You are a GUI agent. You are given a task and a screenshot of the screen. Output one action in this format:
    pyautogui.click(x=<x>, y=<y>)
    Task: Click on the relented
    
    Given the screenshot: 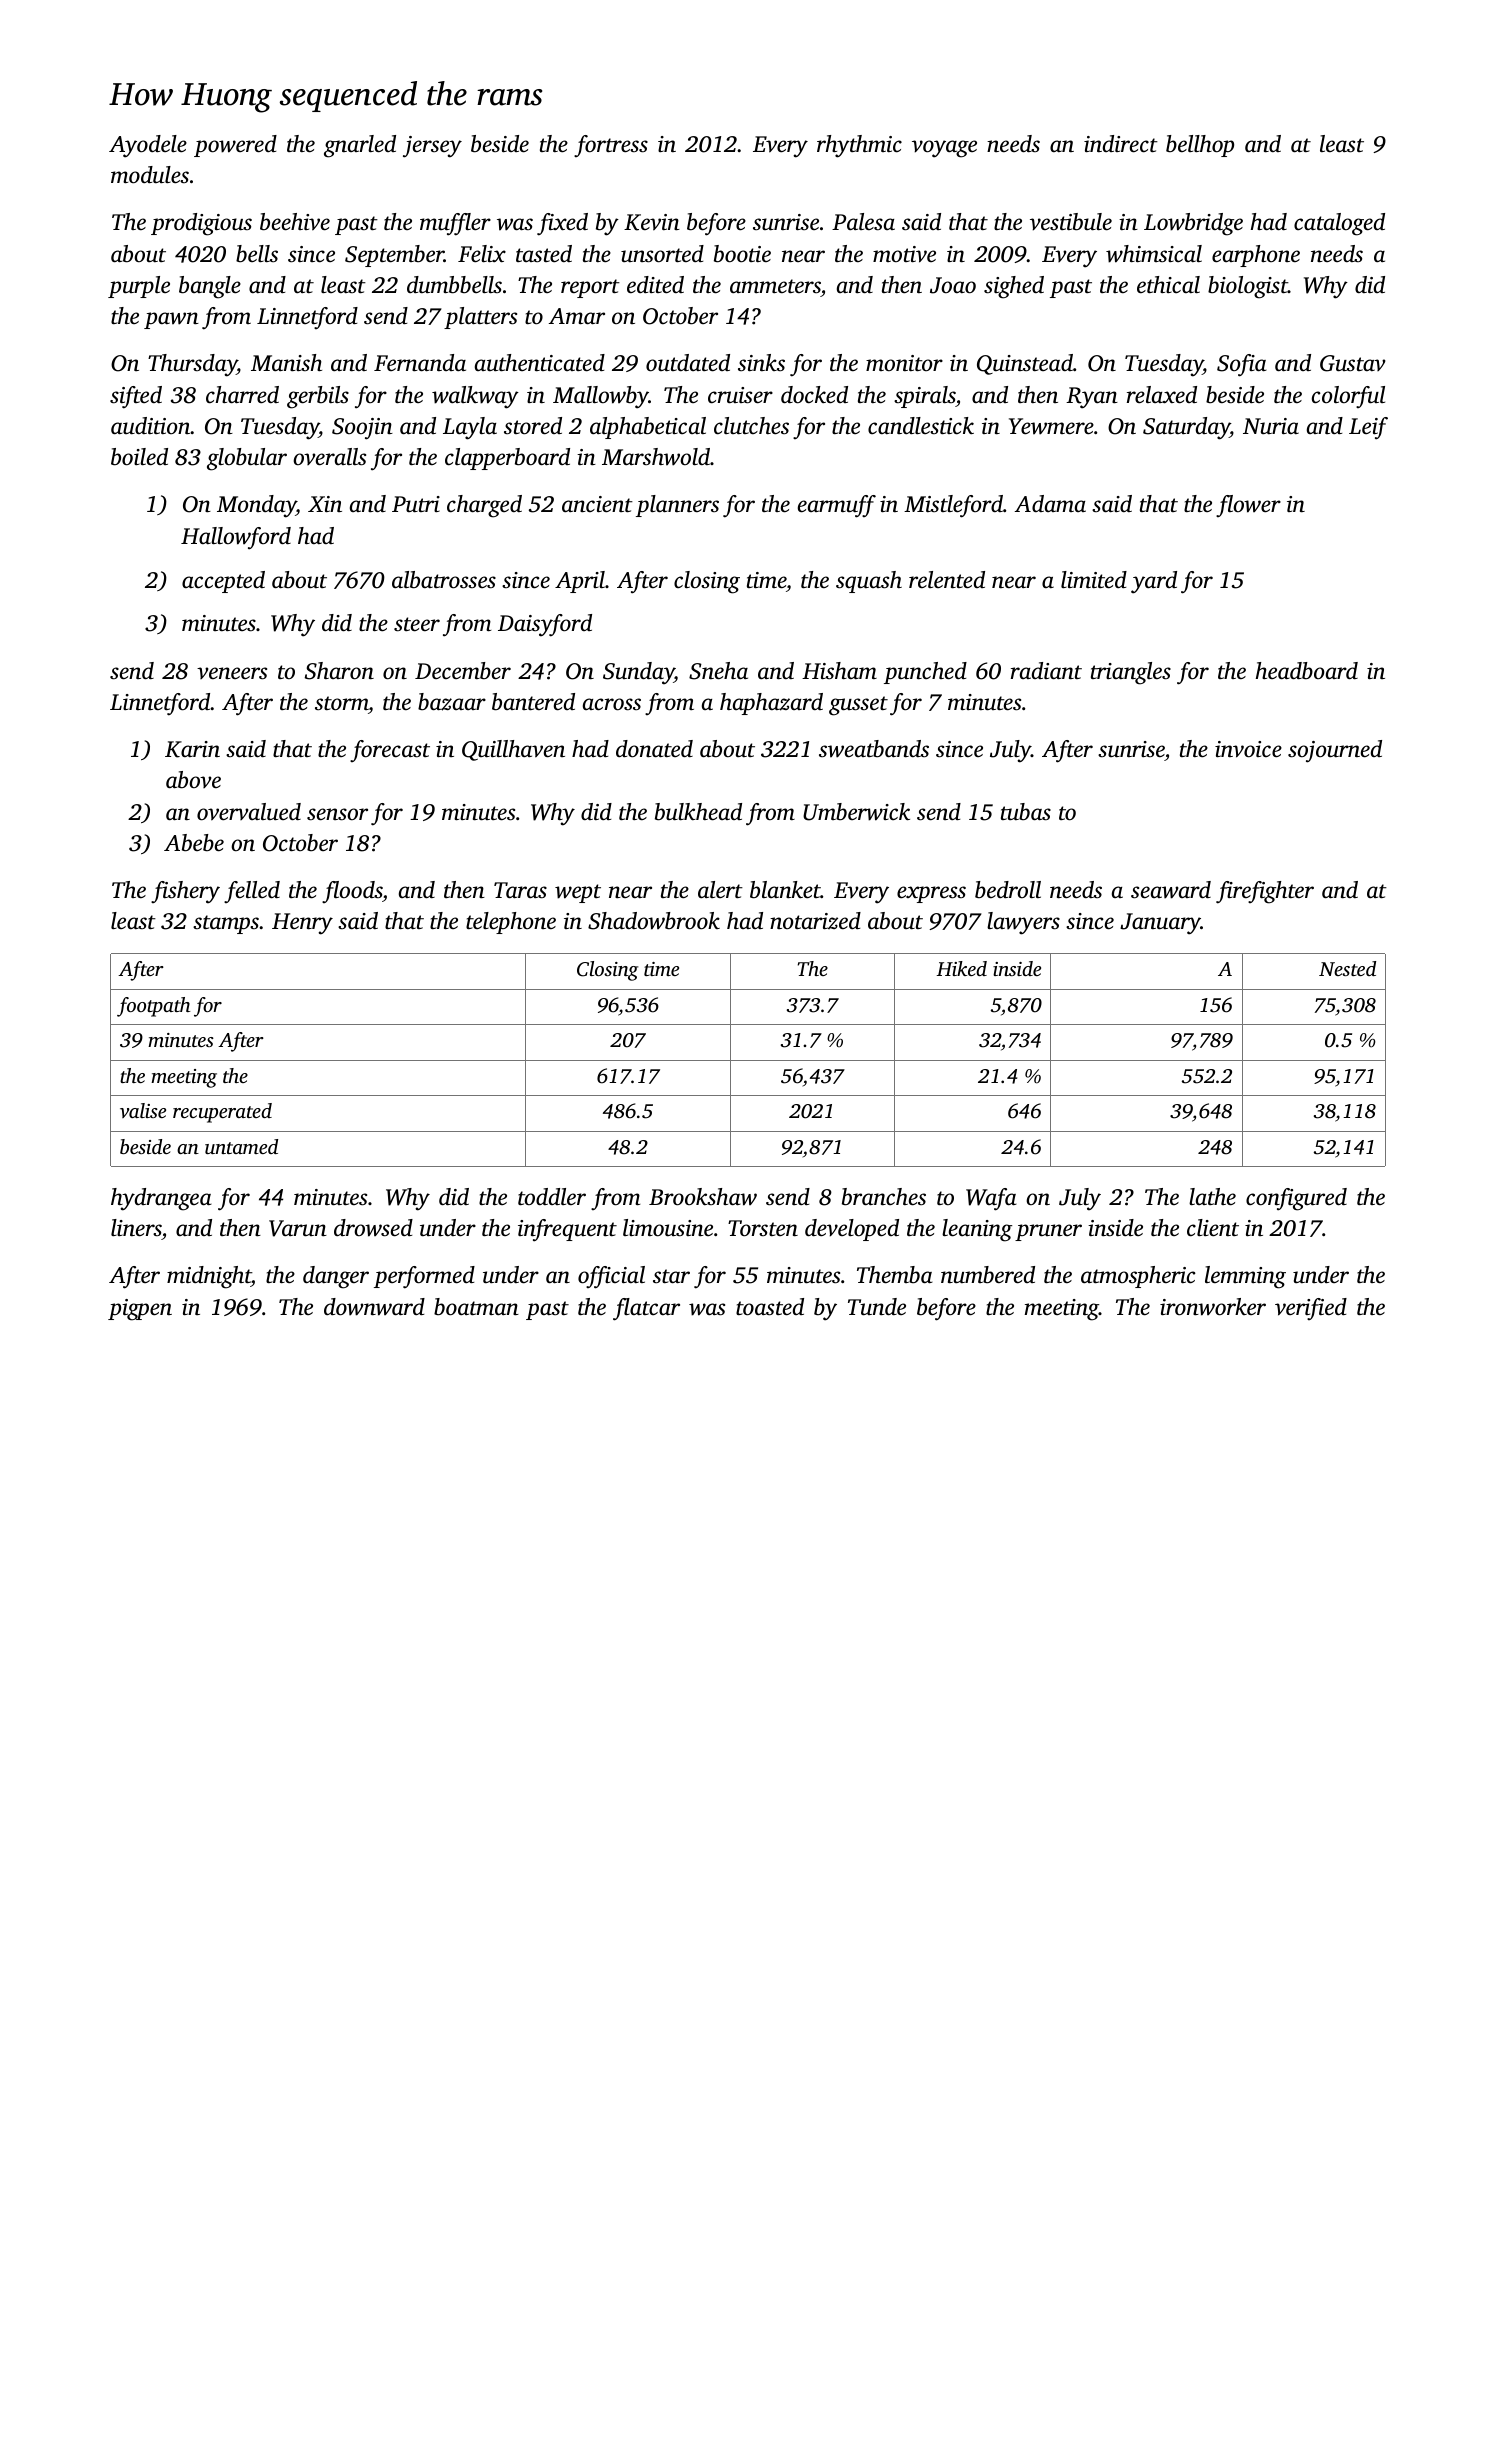 What is the action you would take?
    pyautogui.click(x=947, y=580)
